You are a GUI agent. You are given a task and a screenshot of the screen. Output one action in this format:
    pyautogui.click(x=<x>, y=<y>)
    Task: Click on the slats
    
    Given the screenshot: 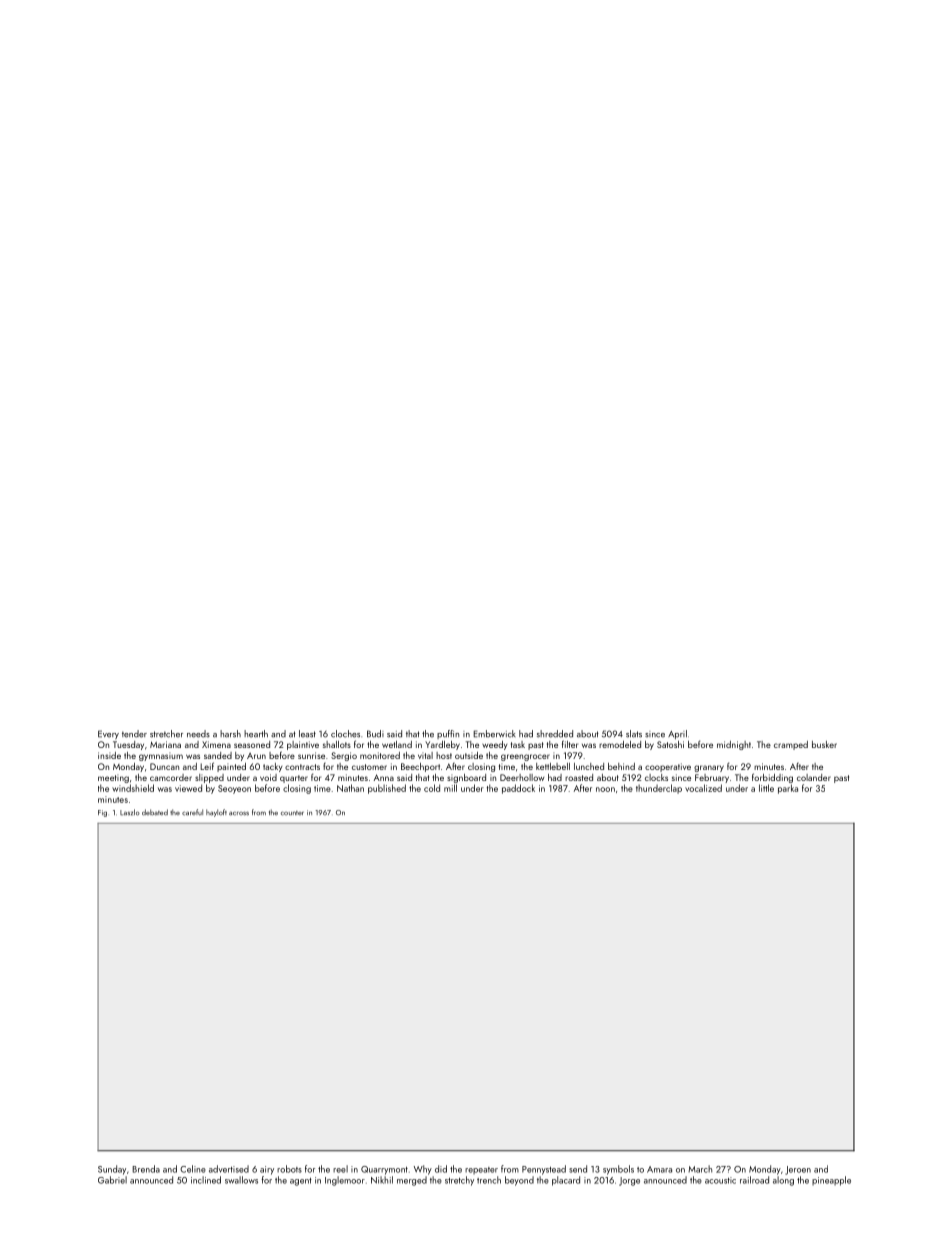 What is the action you would take?
    pyautogui.click(x=634, y=734)
